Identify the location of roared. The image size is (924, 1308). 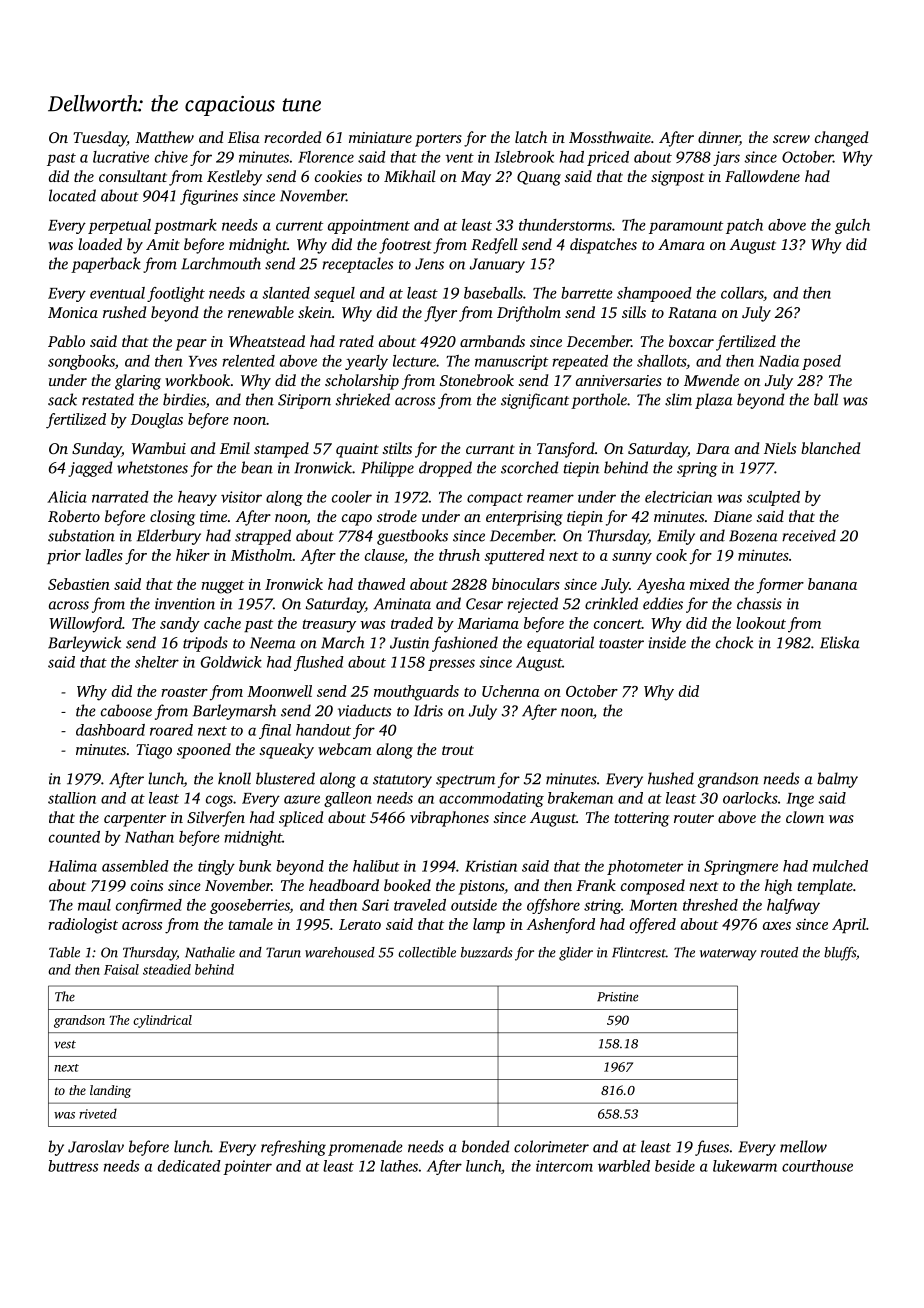
(171, 730).
